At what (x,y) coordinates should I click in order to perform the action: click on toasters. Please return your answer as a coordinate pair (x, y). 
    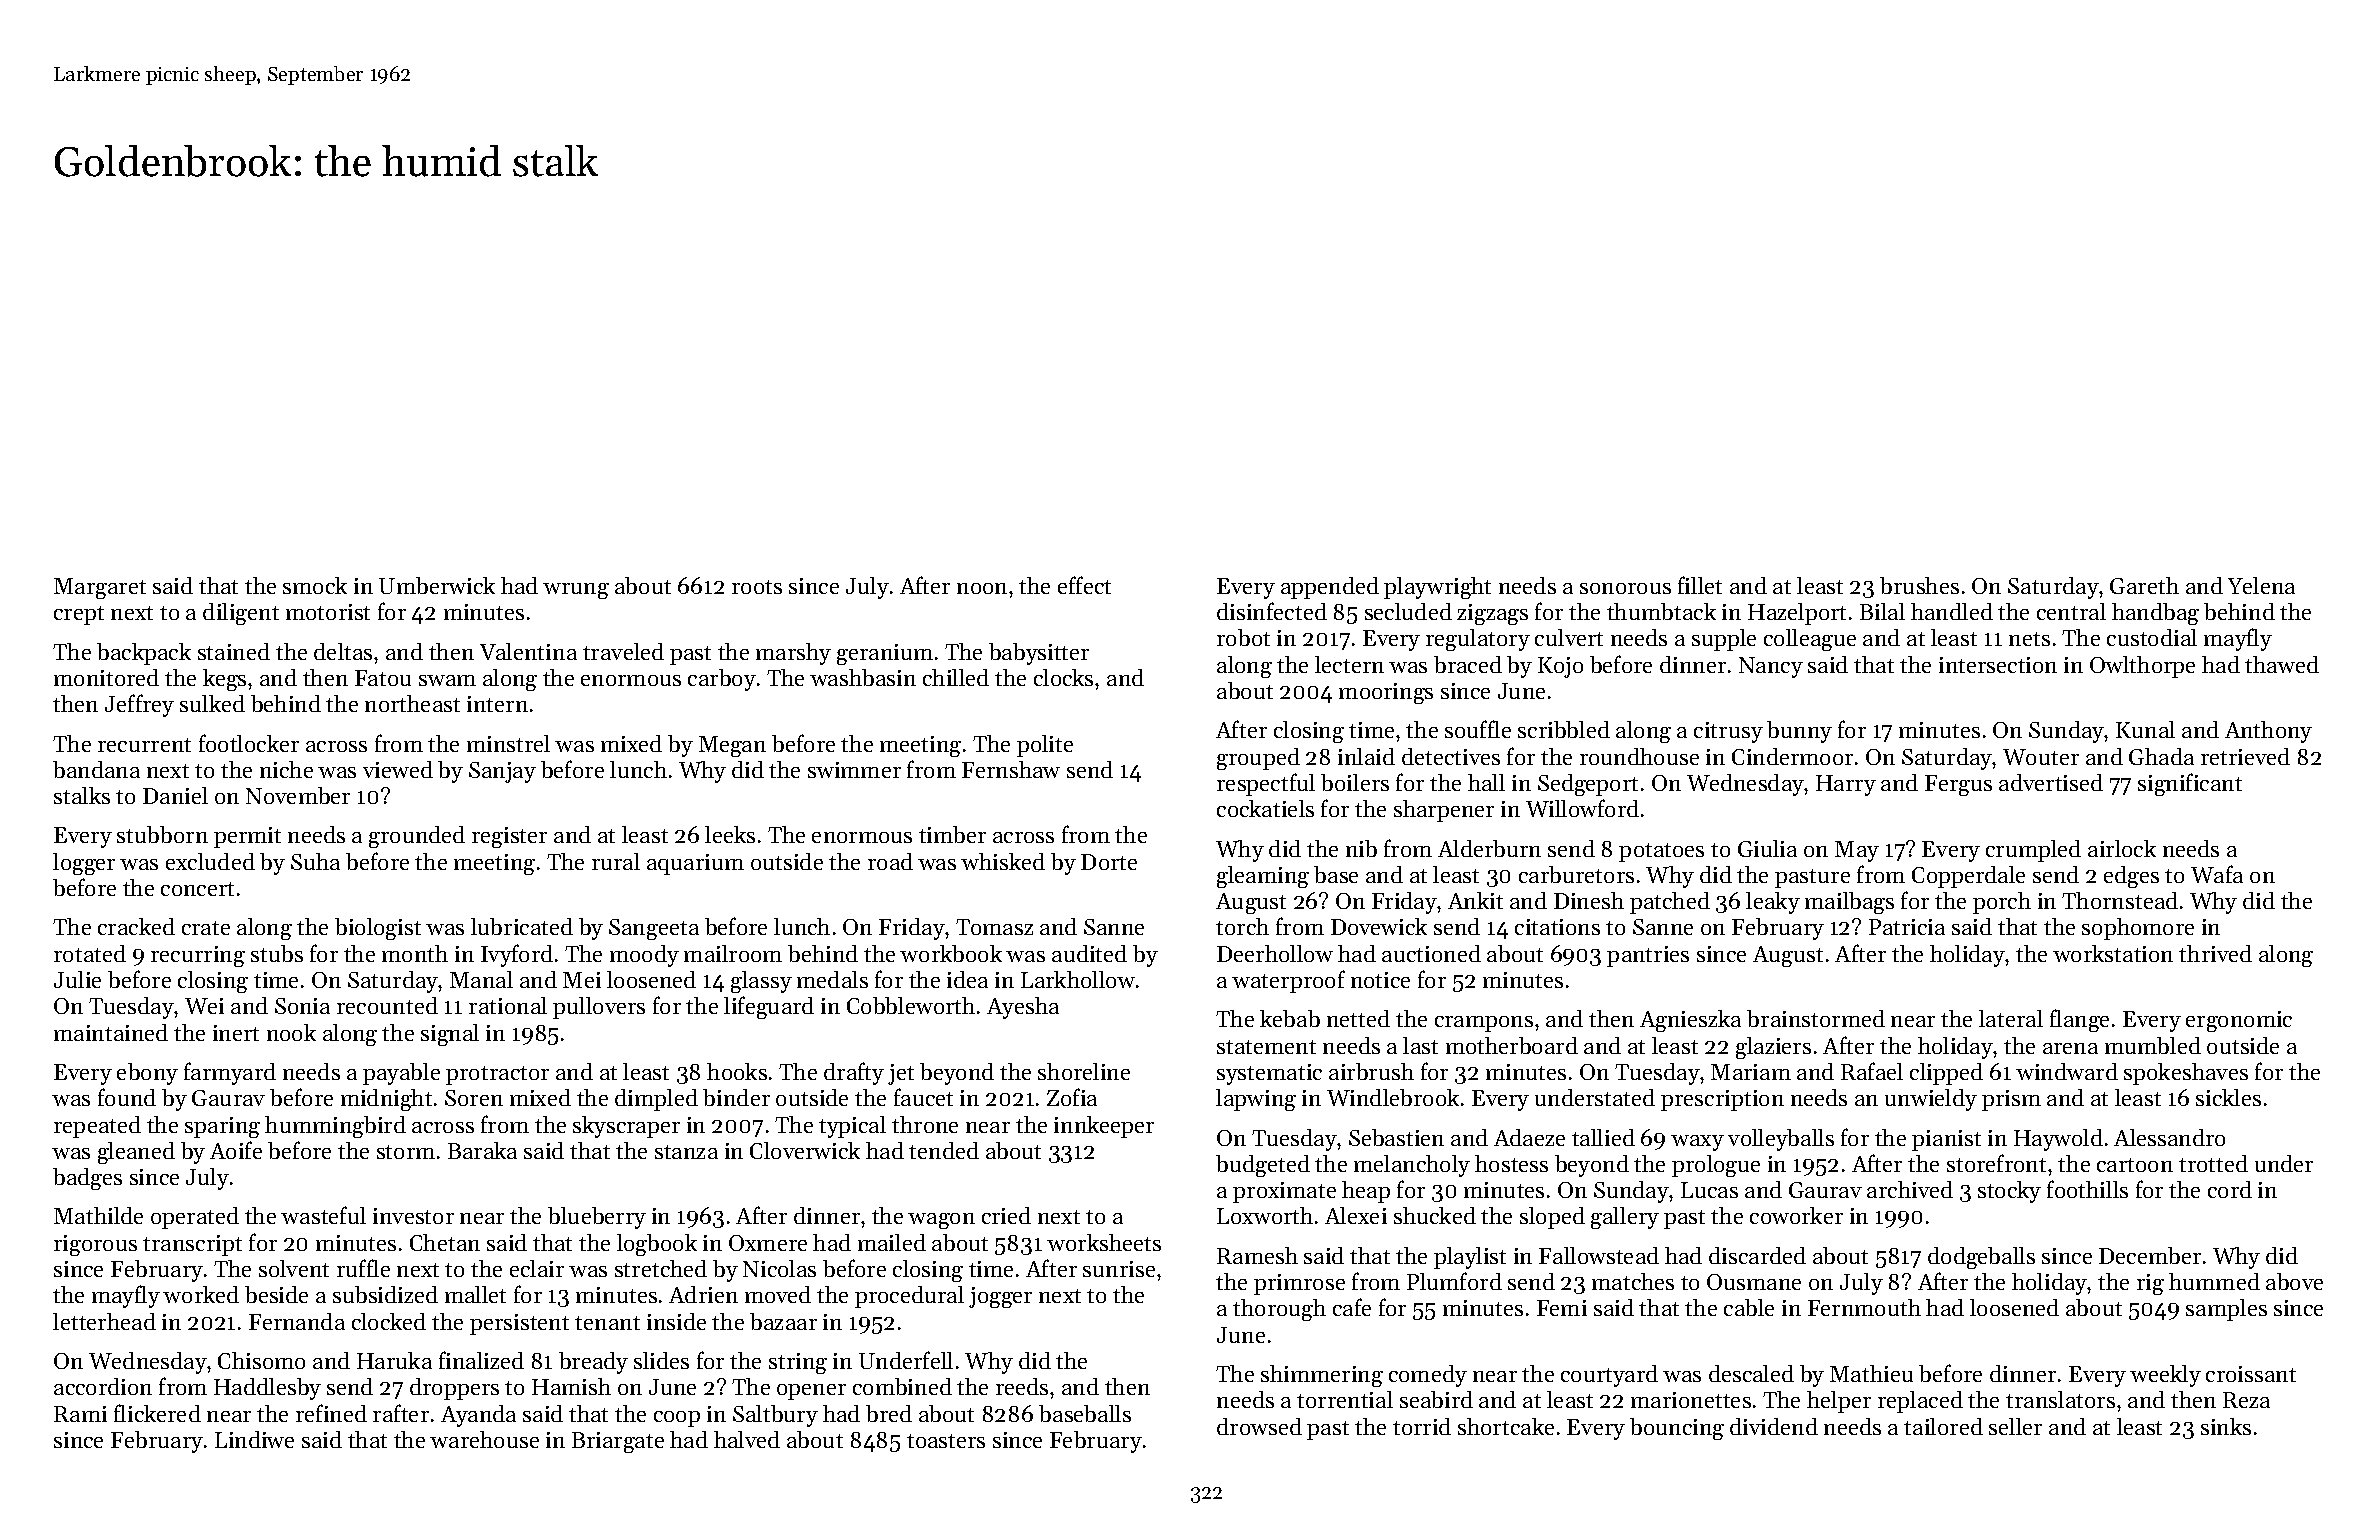
    Looking at the image, I should click on (946, 1441).
